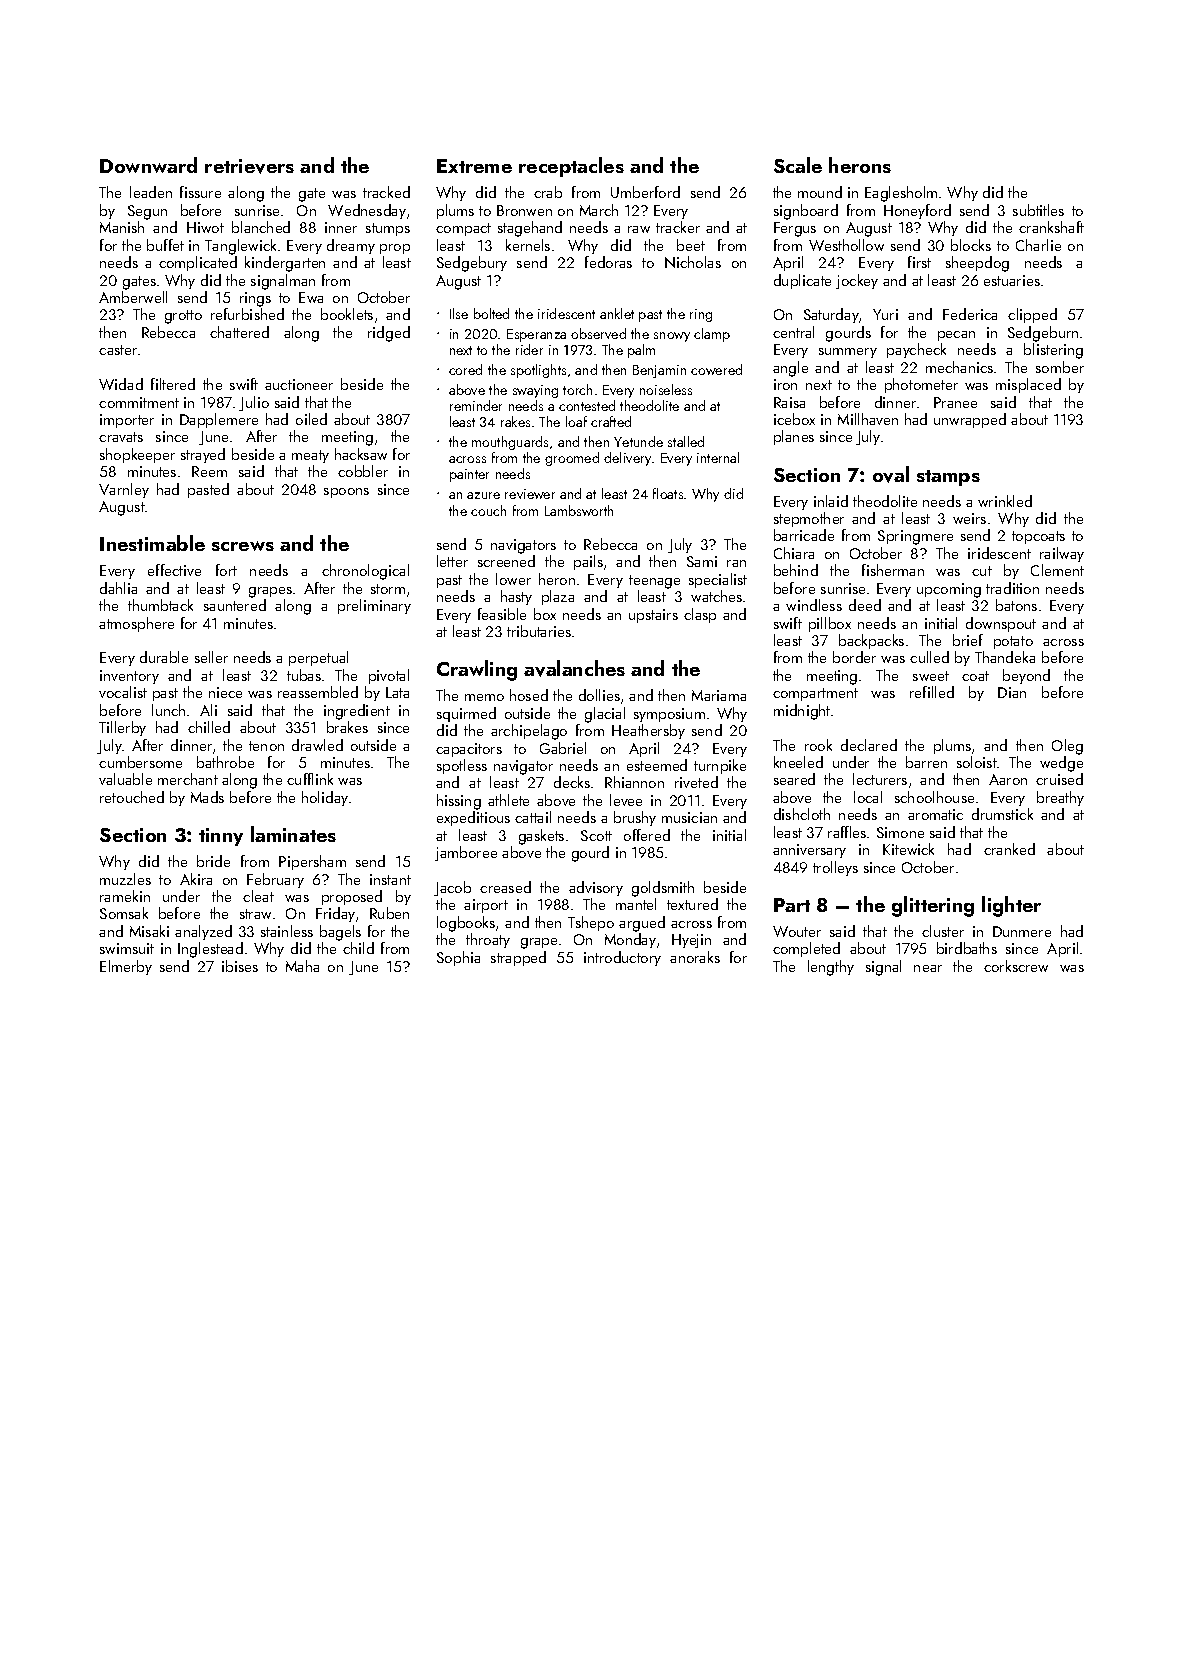 Image resolution: width=1184 pixels, height=1675 pixels. What do you see at coordinates (310, 779) in the image?
I see `cufflink` at bounding box center [310, 779].
